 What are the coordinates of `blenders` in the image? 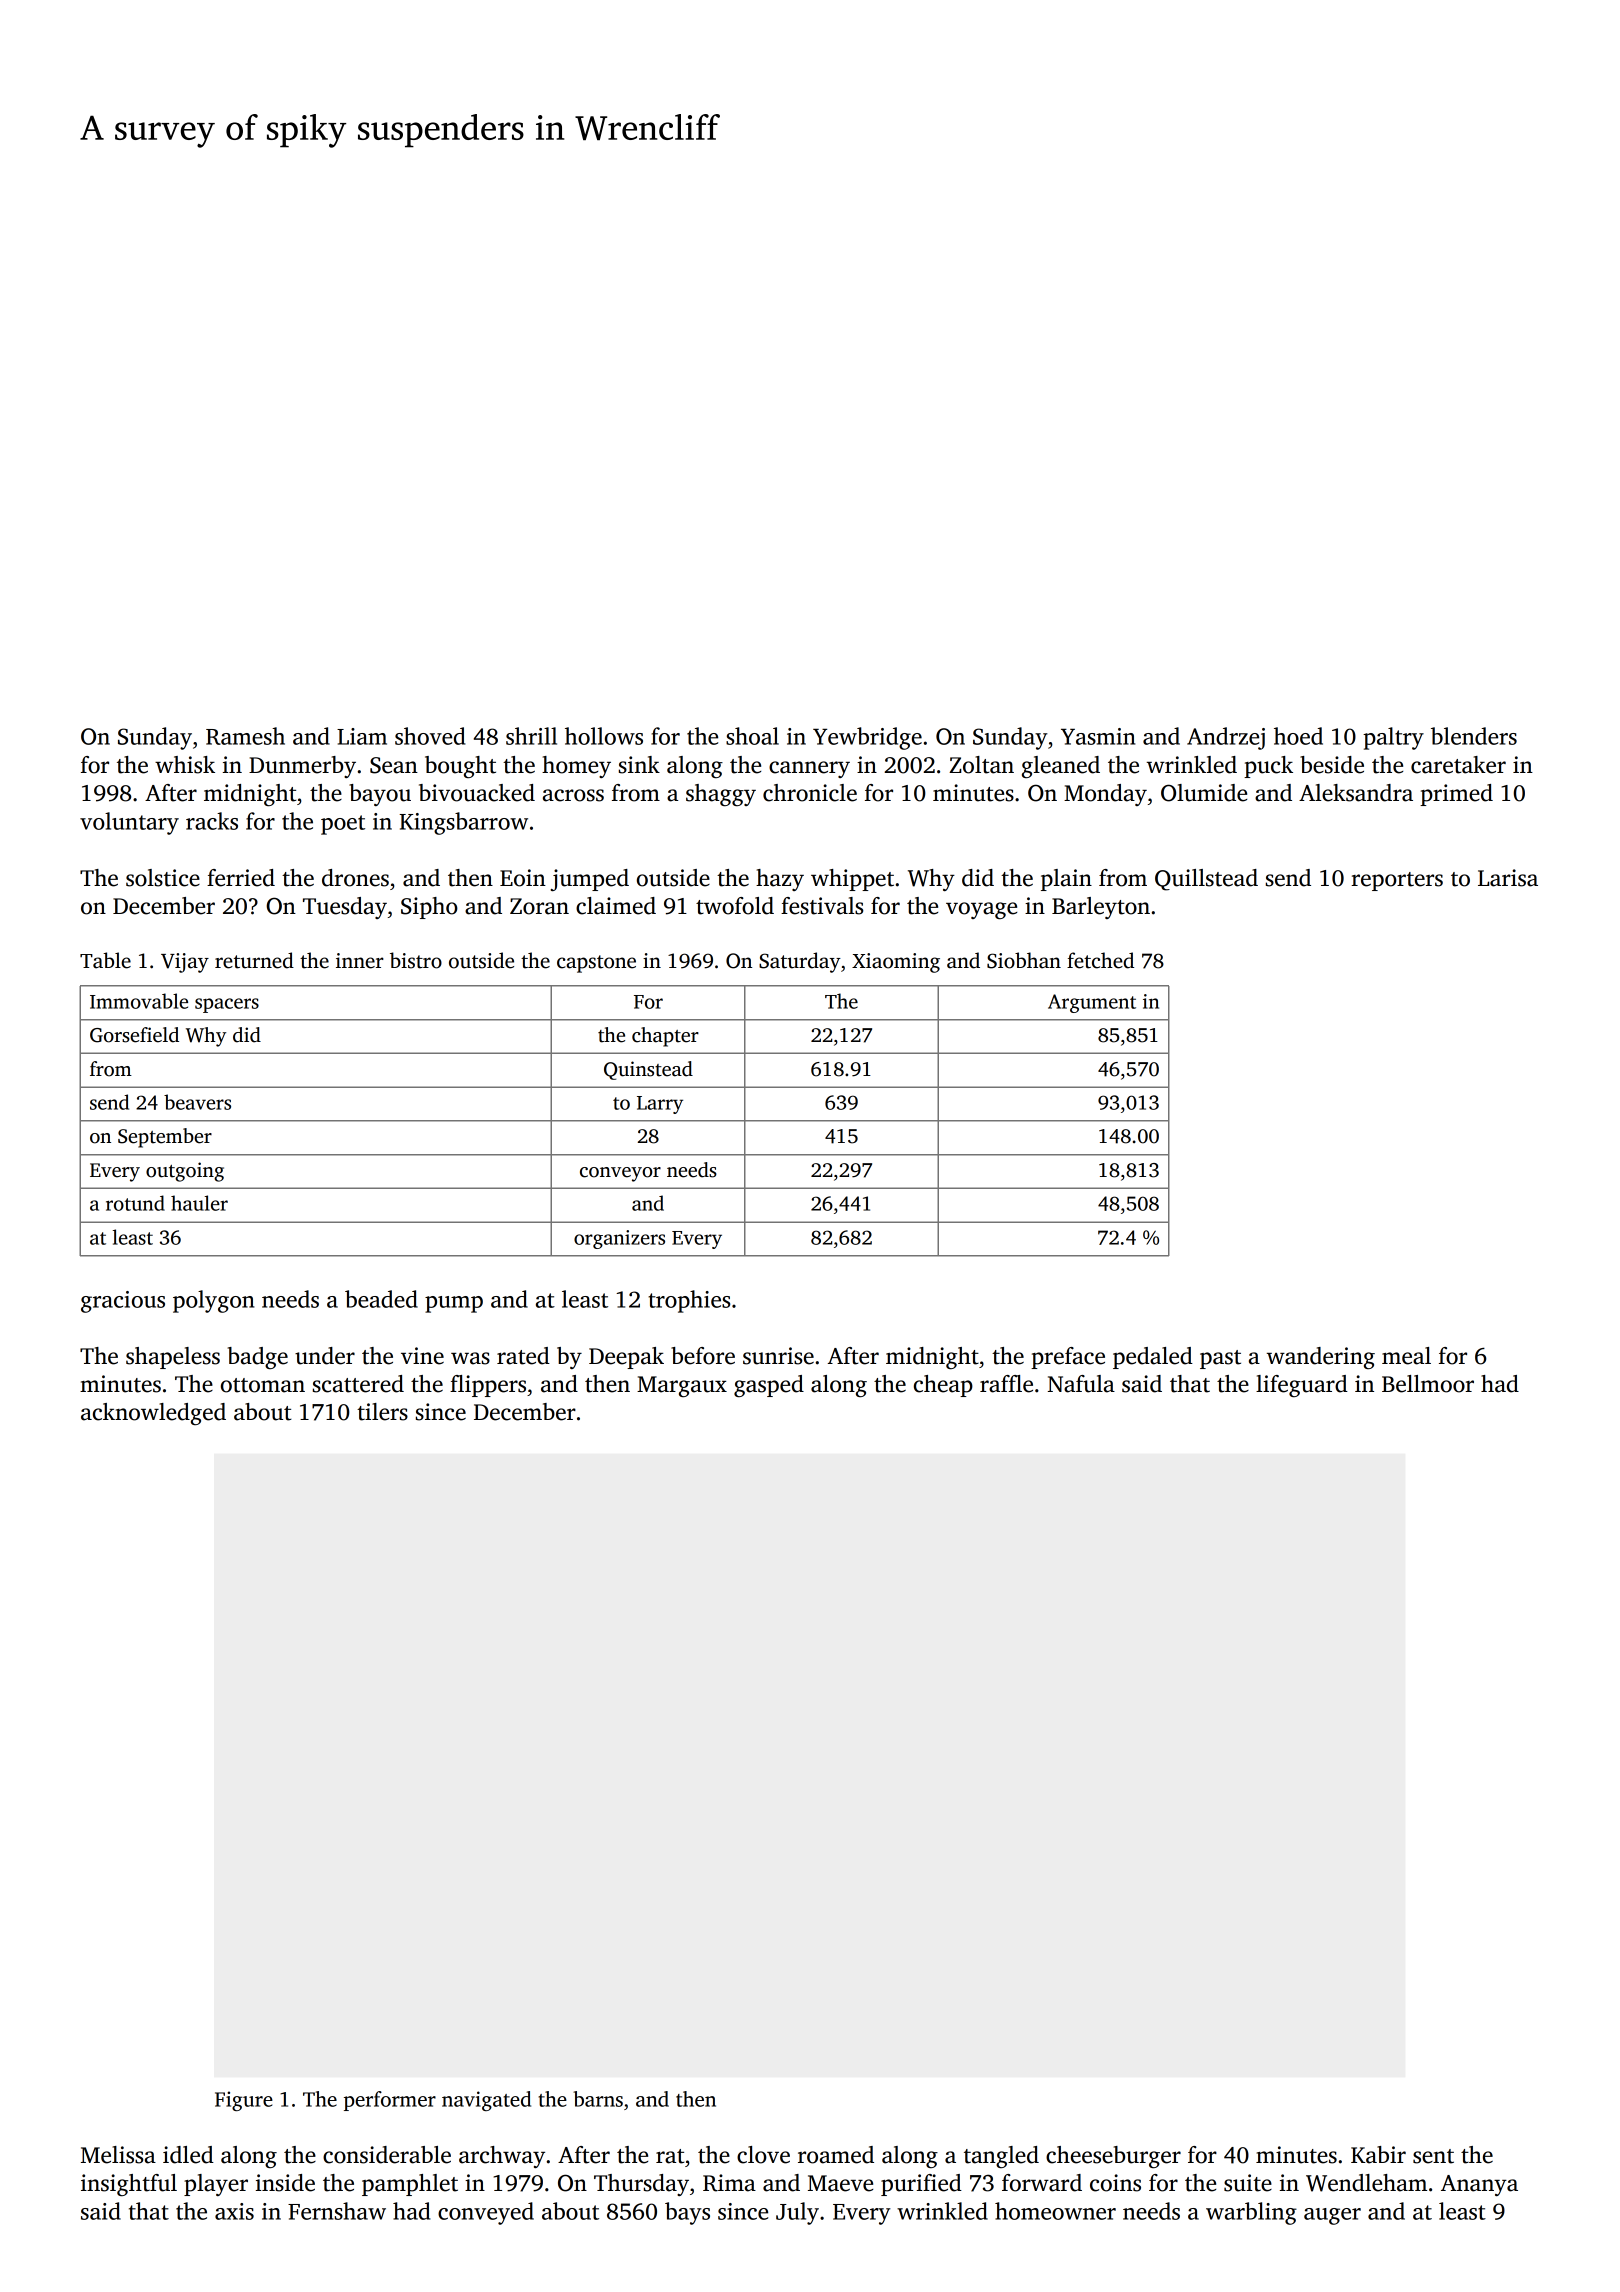 It's located at (1474, 736).
